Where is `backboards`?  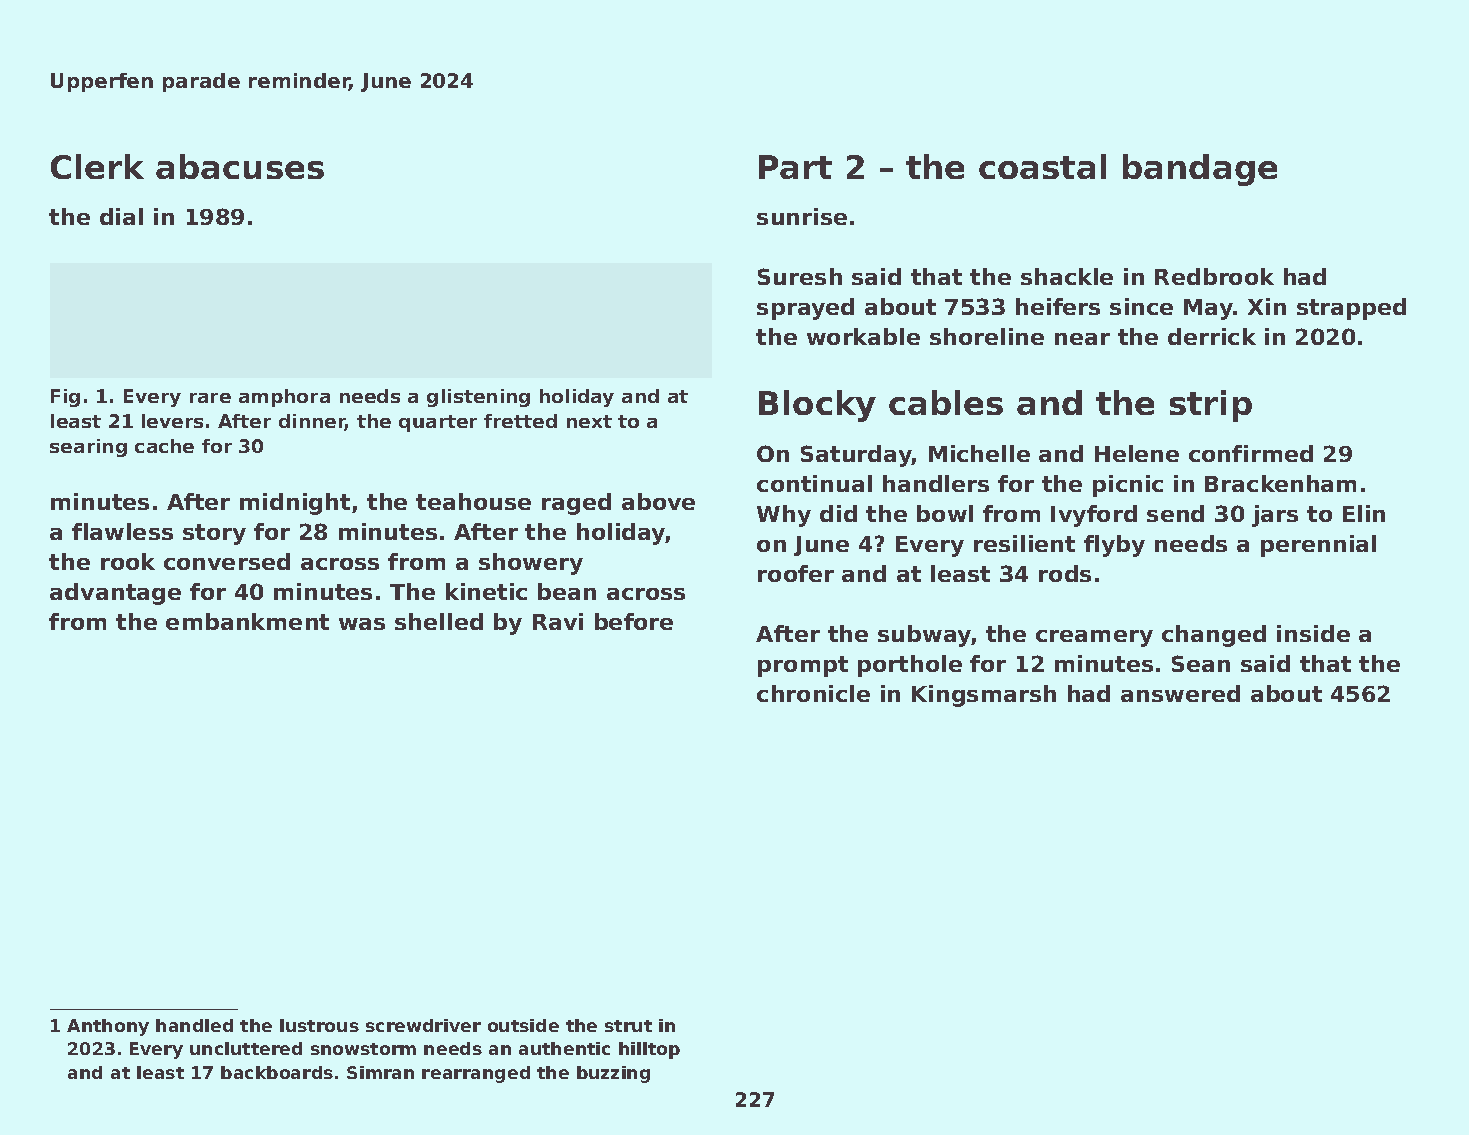
backboards is located at coordinates (277, 1072).
